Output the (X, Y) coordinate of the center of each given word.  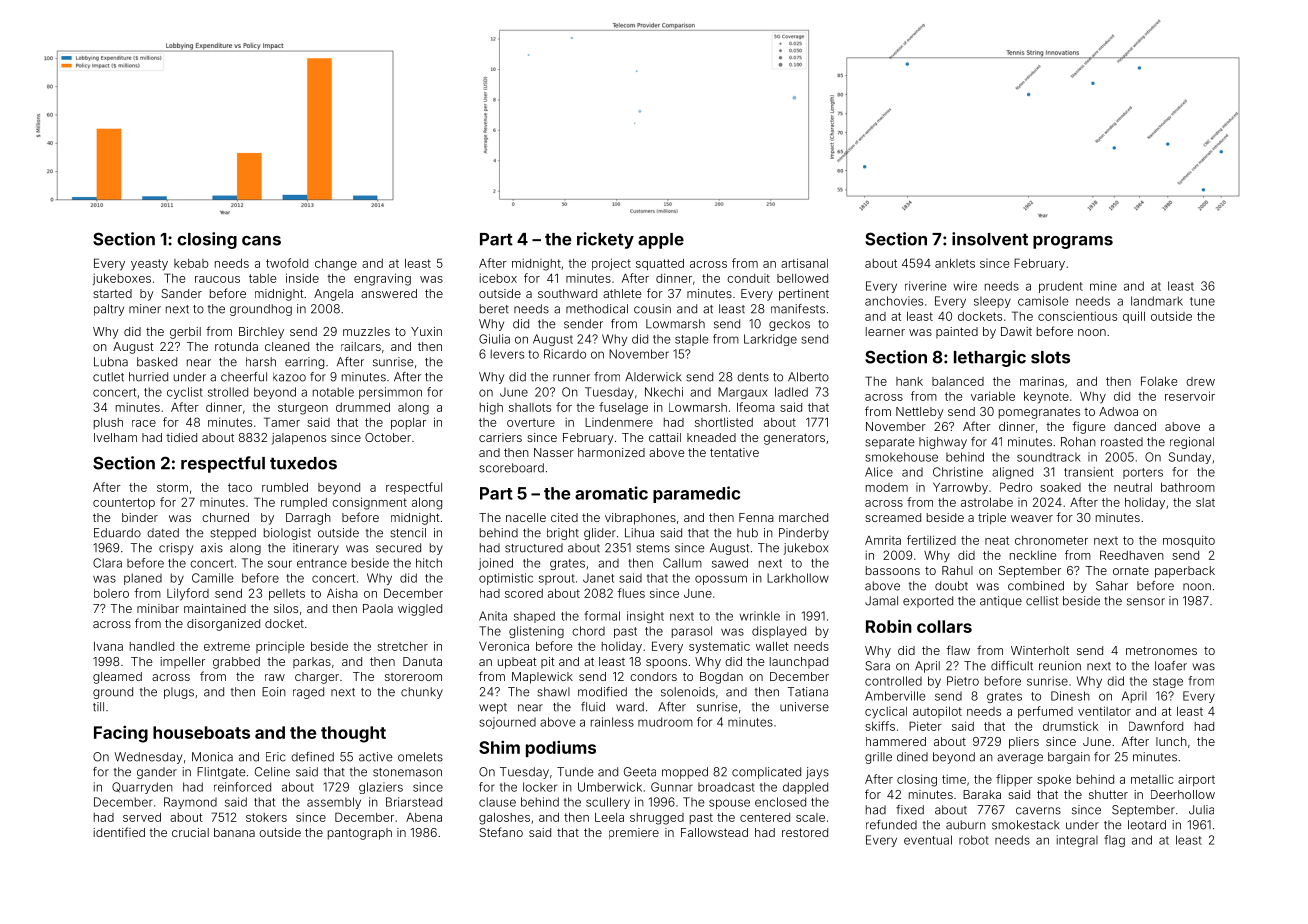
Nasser (554, 452)
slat (1205, 502)
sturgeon (303, 409)
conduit (748, 278)
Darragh (308, 519)
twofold (287, 263)
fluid (593, 707)
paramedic (696, 494)
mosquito (1189, 541)
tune (1202, 301)
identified (119, 832)
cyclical (886, 713)
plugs (179, 693)
